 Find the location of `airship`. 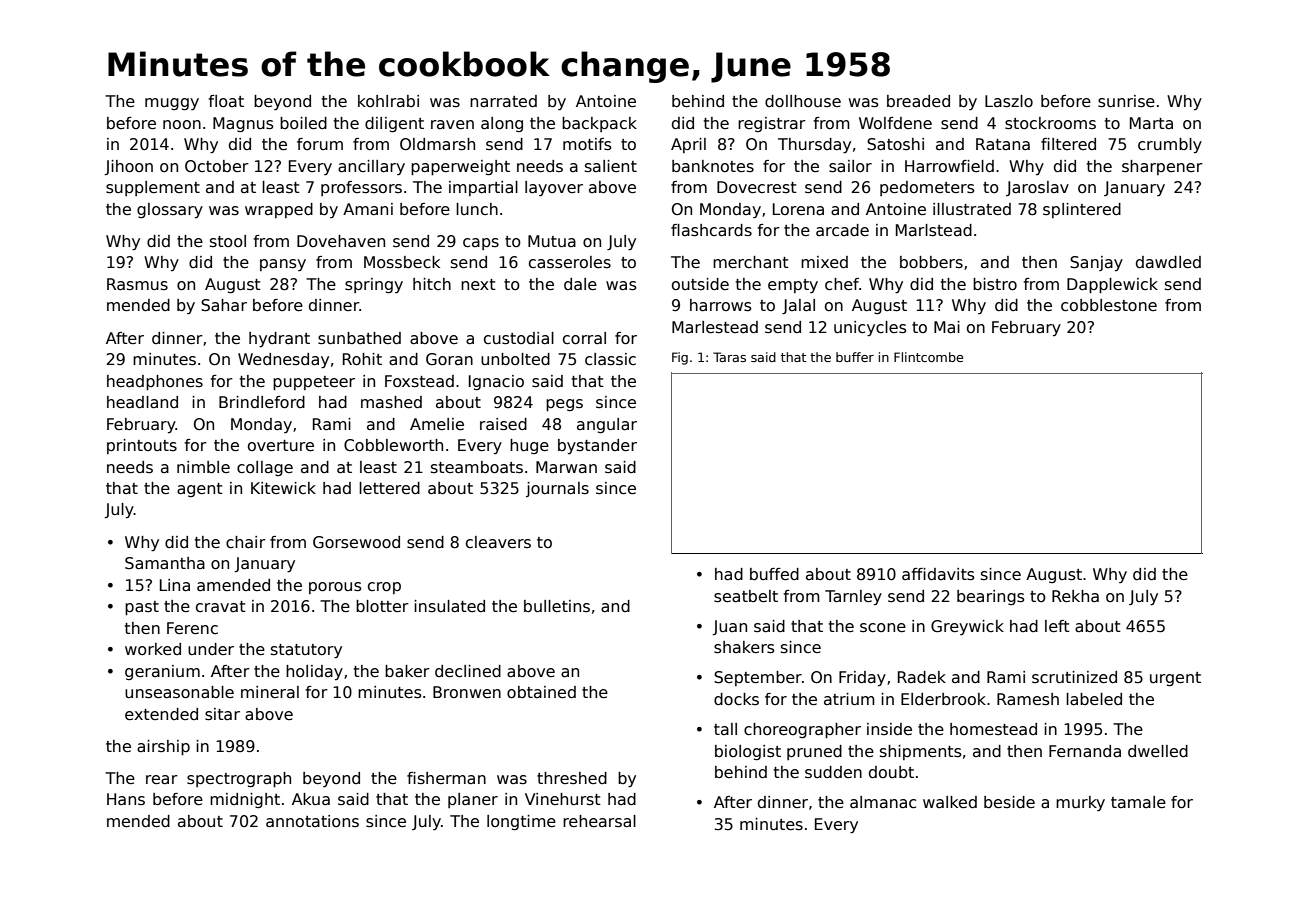

airship is located at coordinates (163, 747).
